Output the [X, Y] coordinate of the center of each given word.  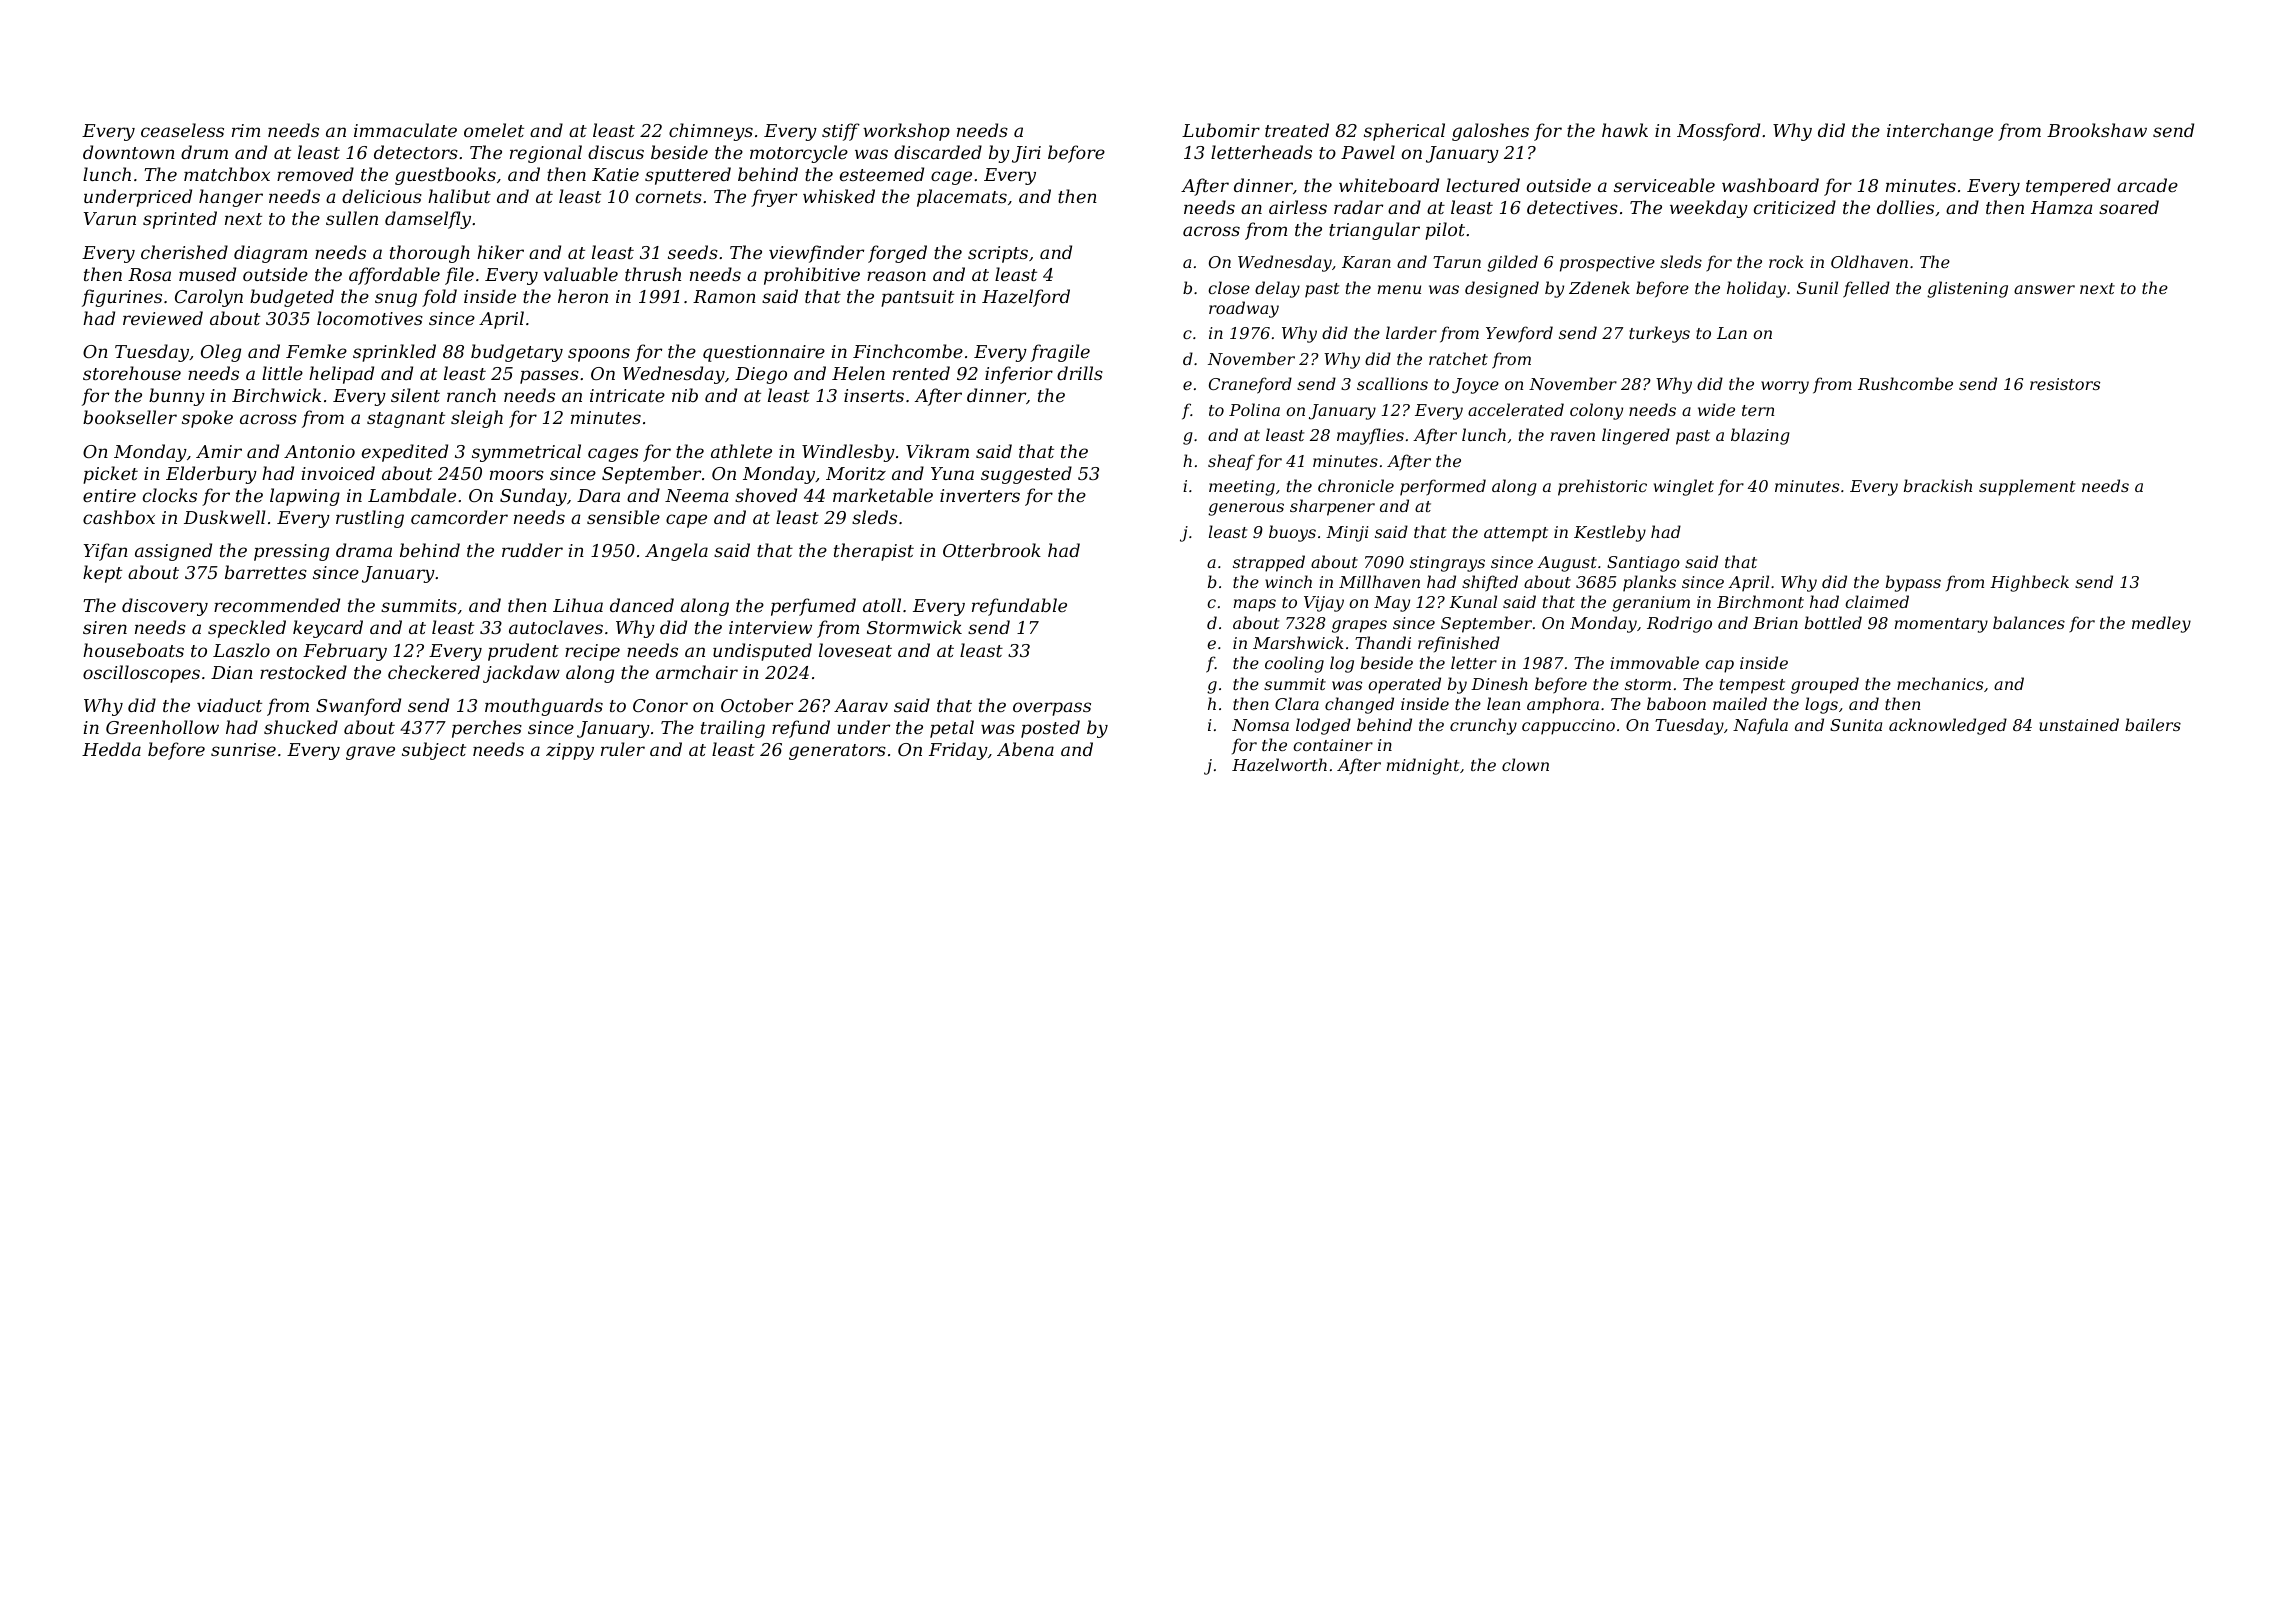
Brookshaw [2097, 130]
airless [1298, 207]
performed [1443, 487]
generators [837, 752]
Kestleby [1610, 533]
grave [370, 753]
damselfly [428, 220]
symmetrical [526, 453]
